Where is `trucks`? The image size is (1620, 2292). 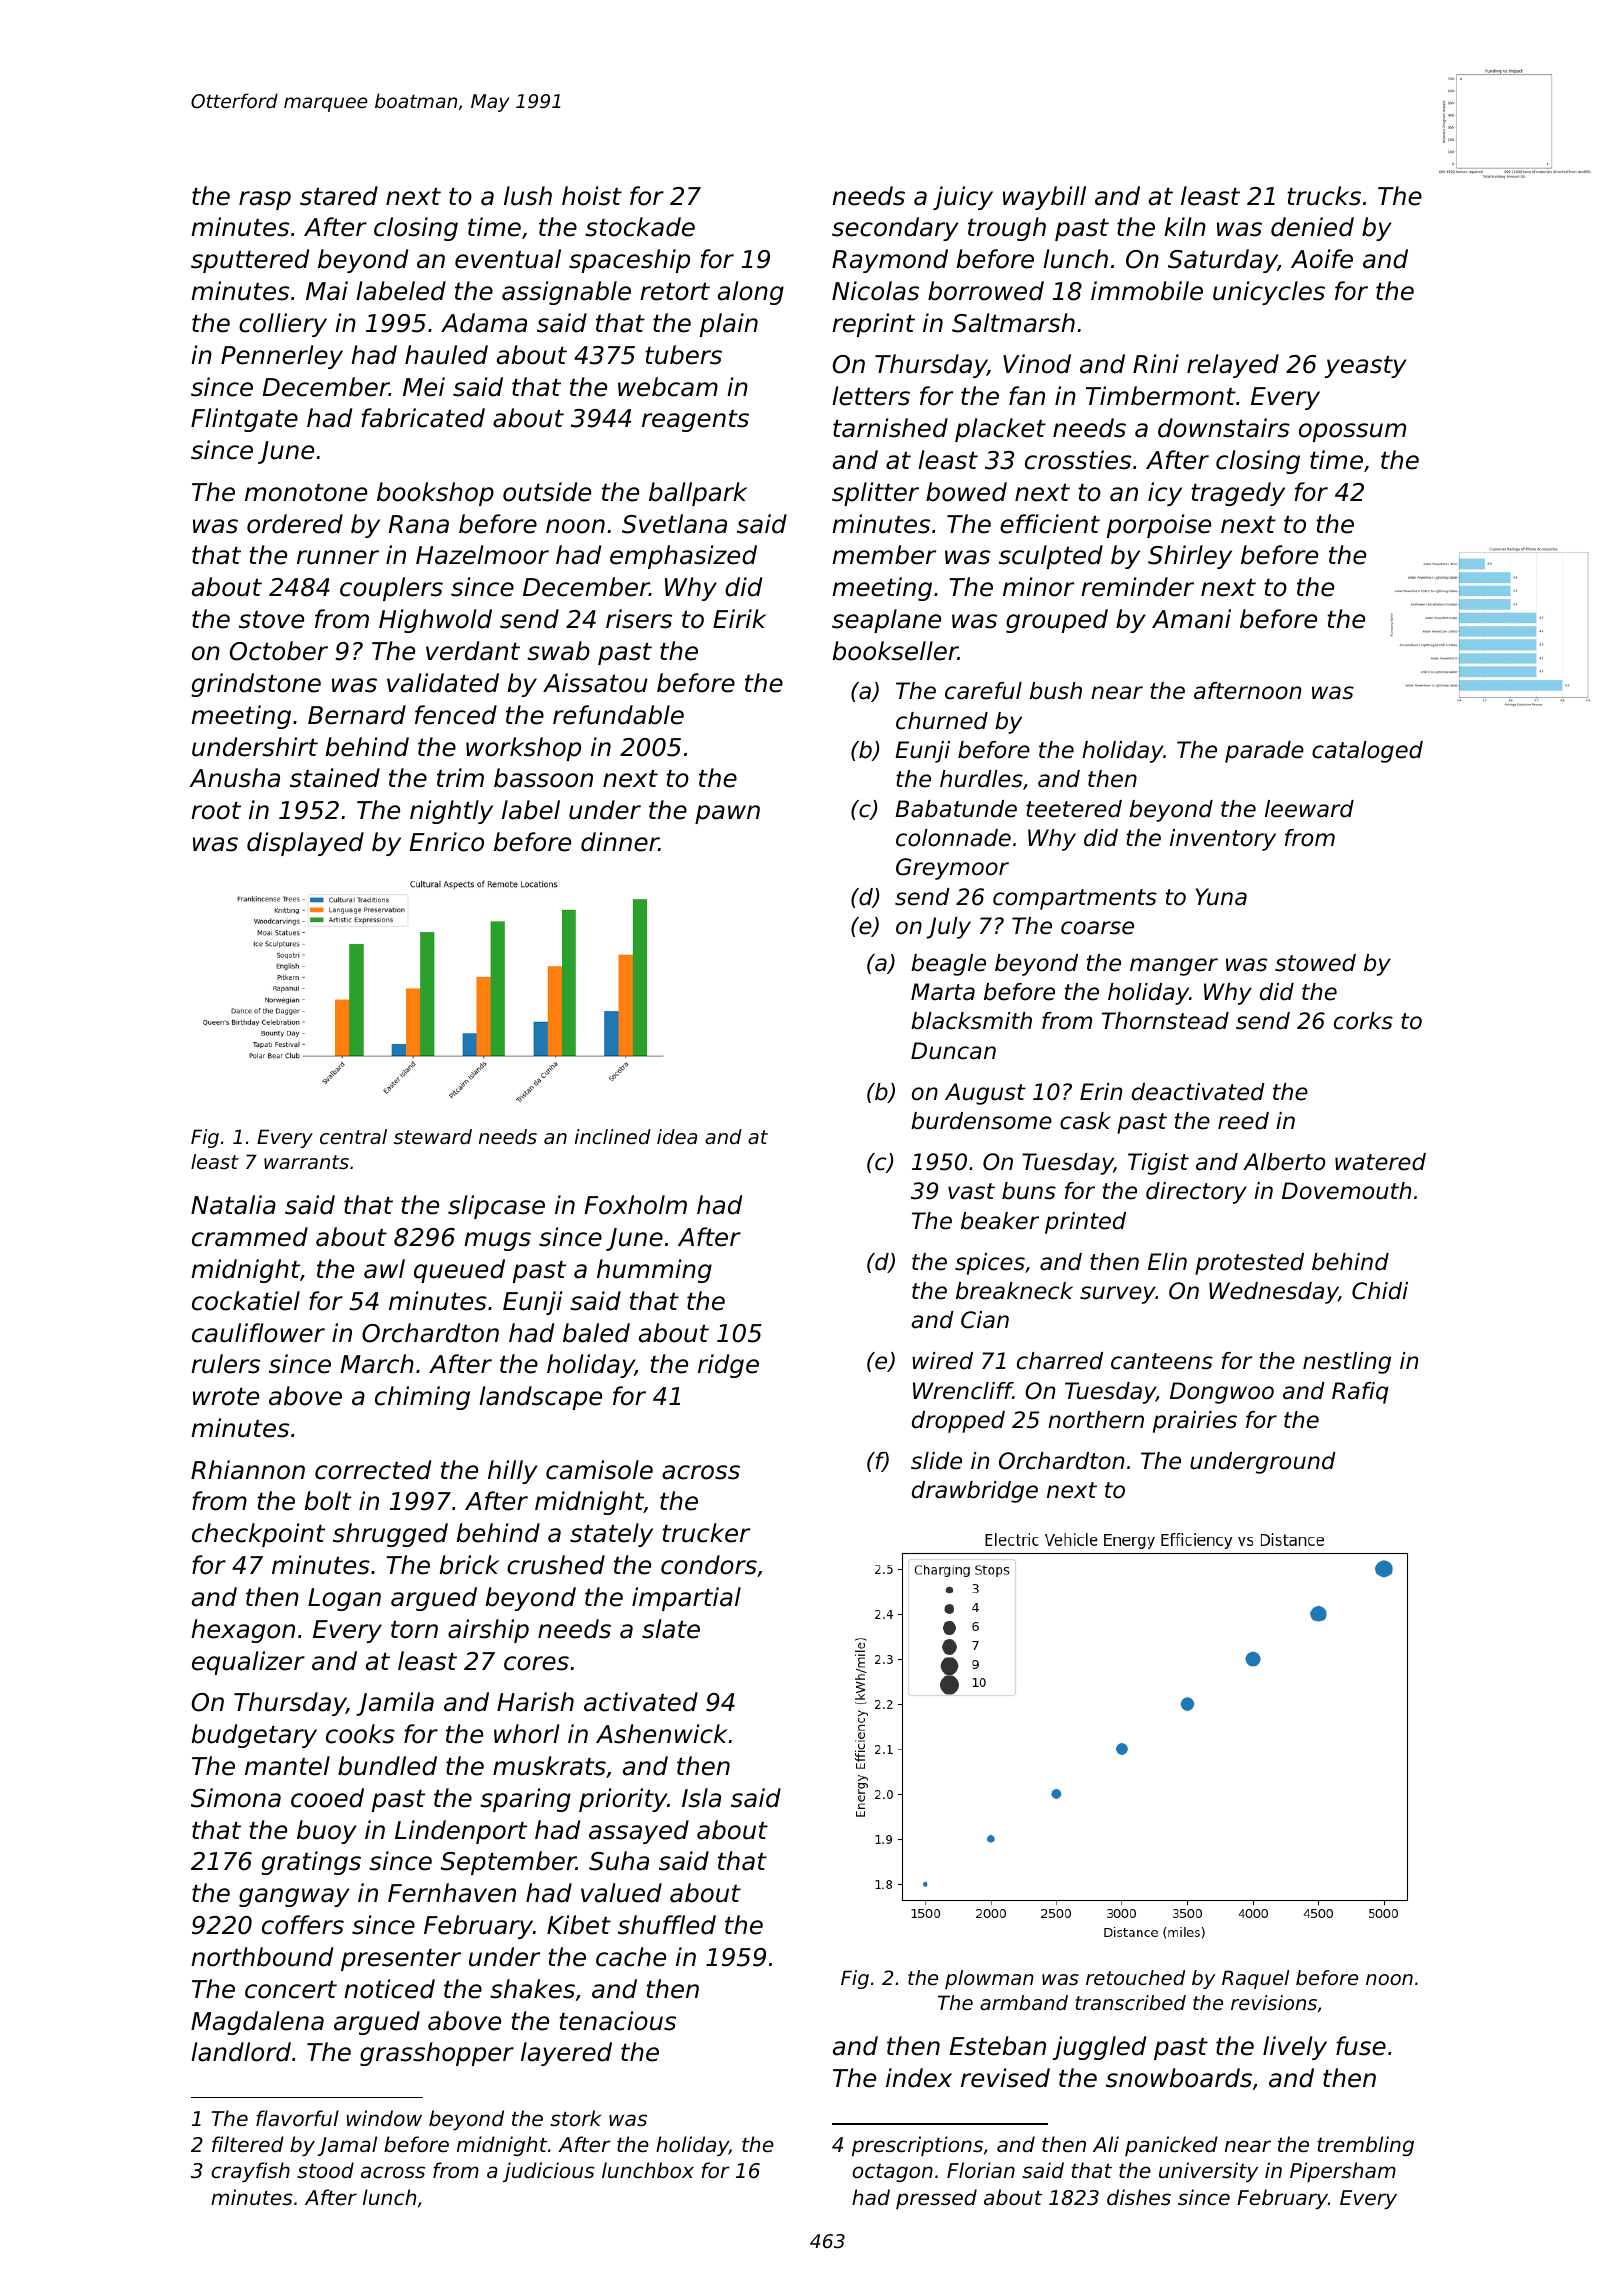 trucks is located at coordinates (1324, 196).
